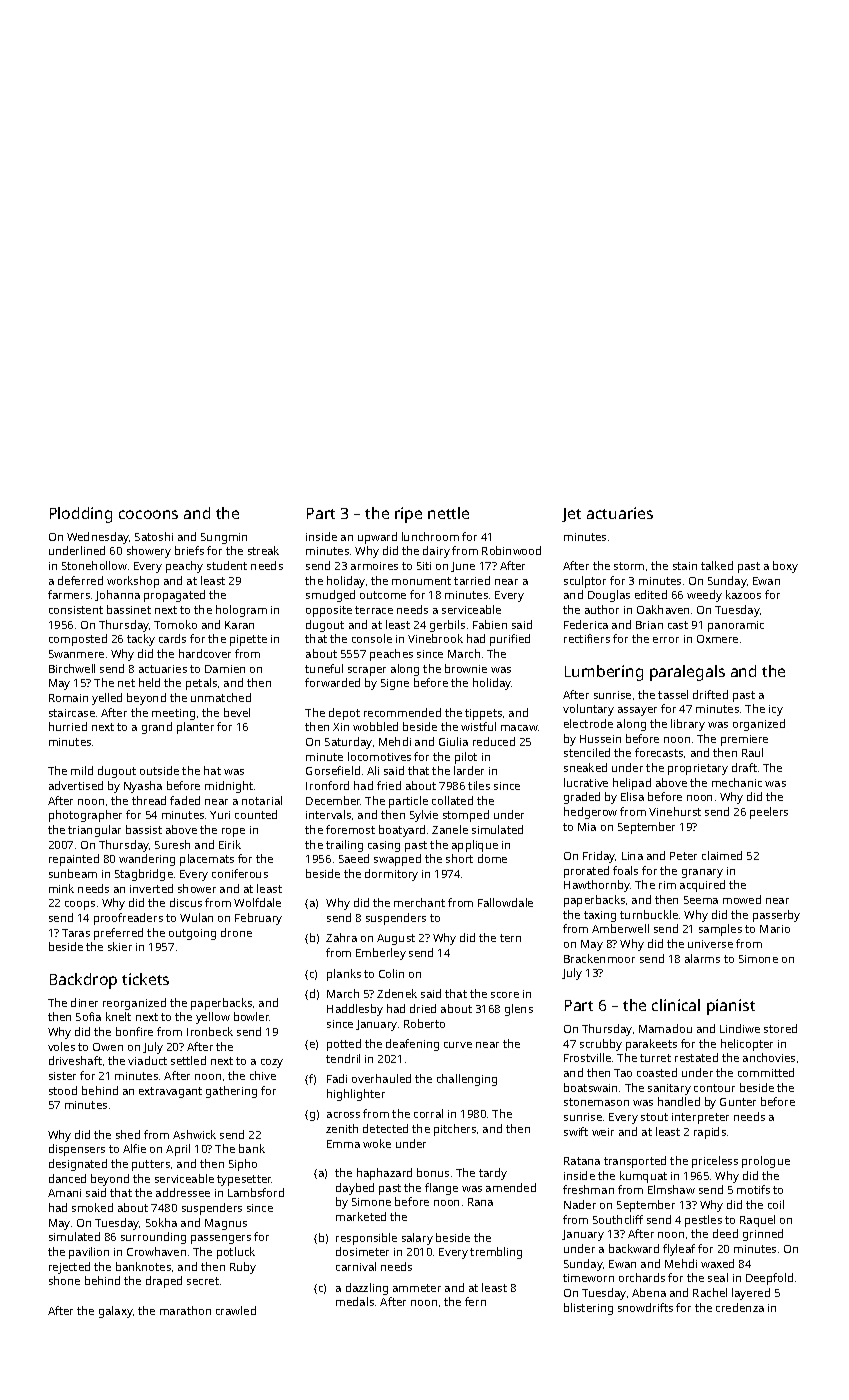 The image size is (849, 1400). What do you see at coordinates (157, 728) in the page?
I see `grand` at bounding box center [157, 728].
